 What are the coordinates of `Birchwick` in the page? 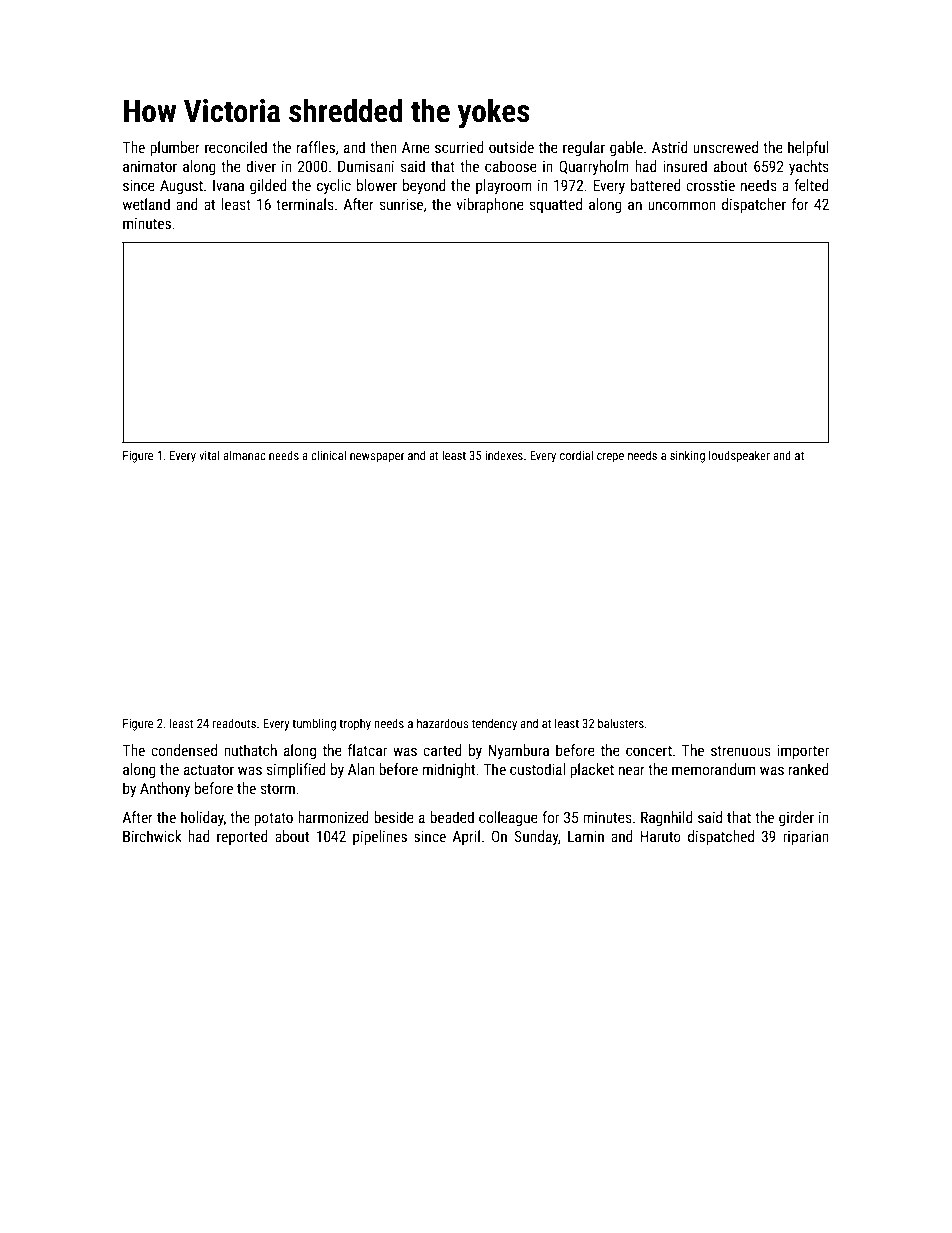 It's located at (152, 836).
